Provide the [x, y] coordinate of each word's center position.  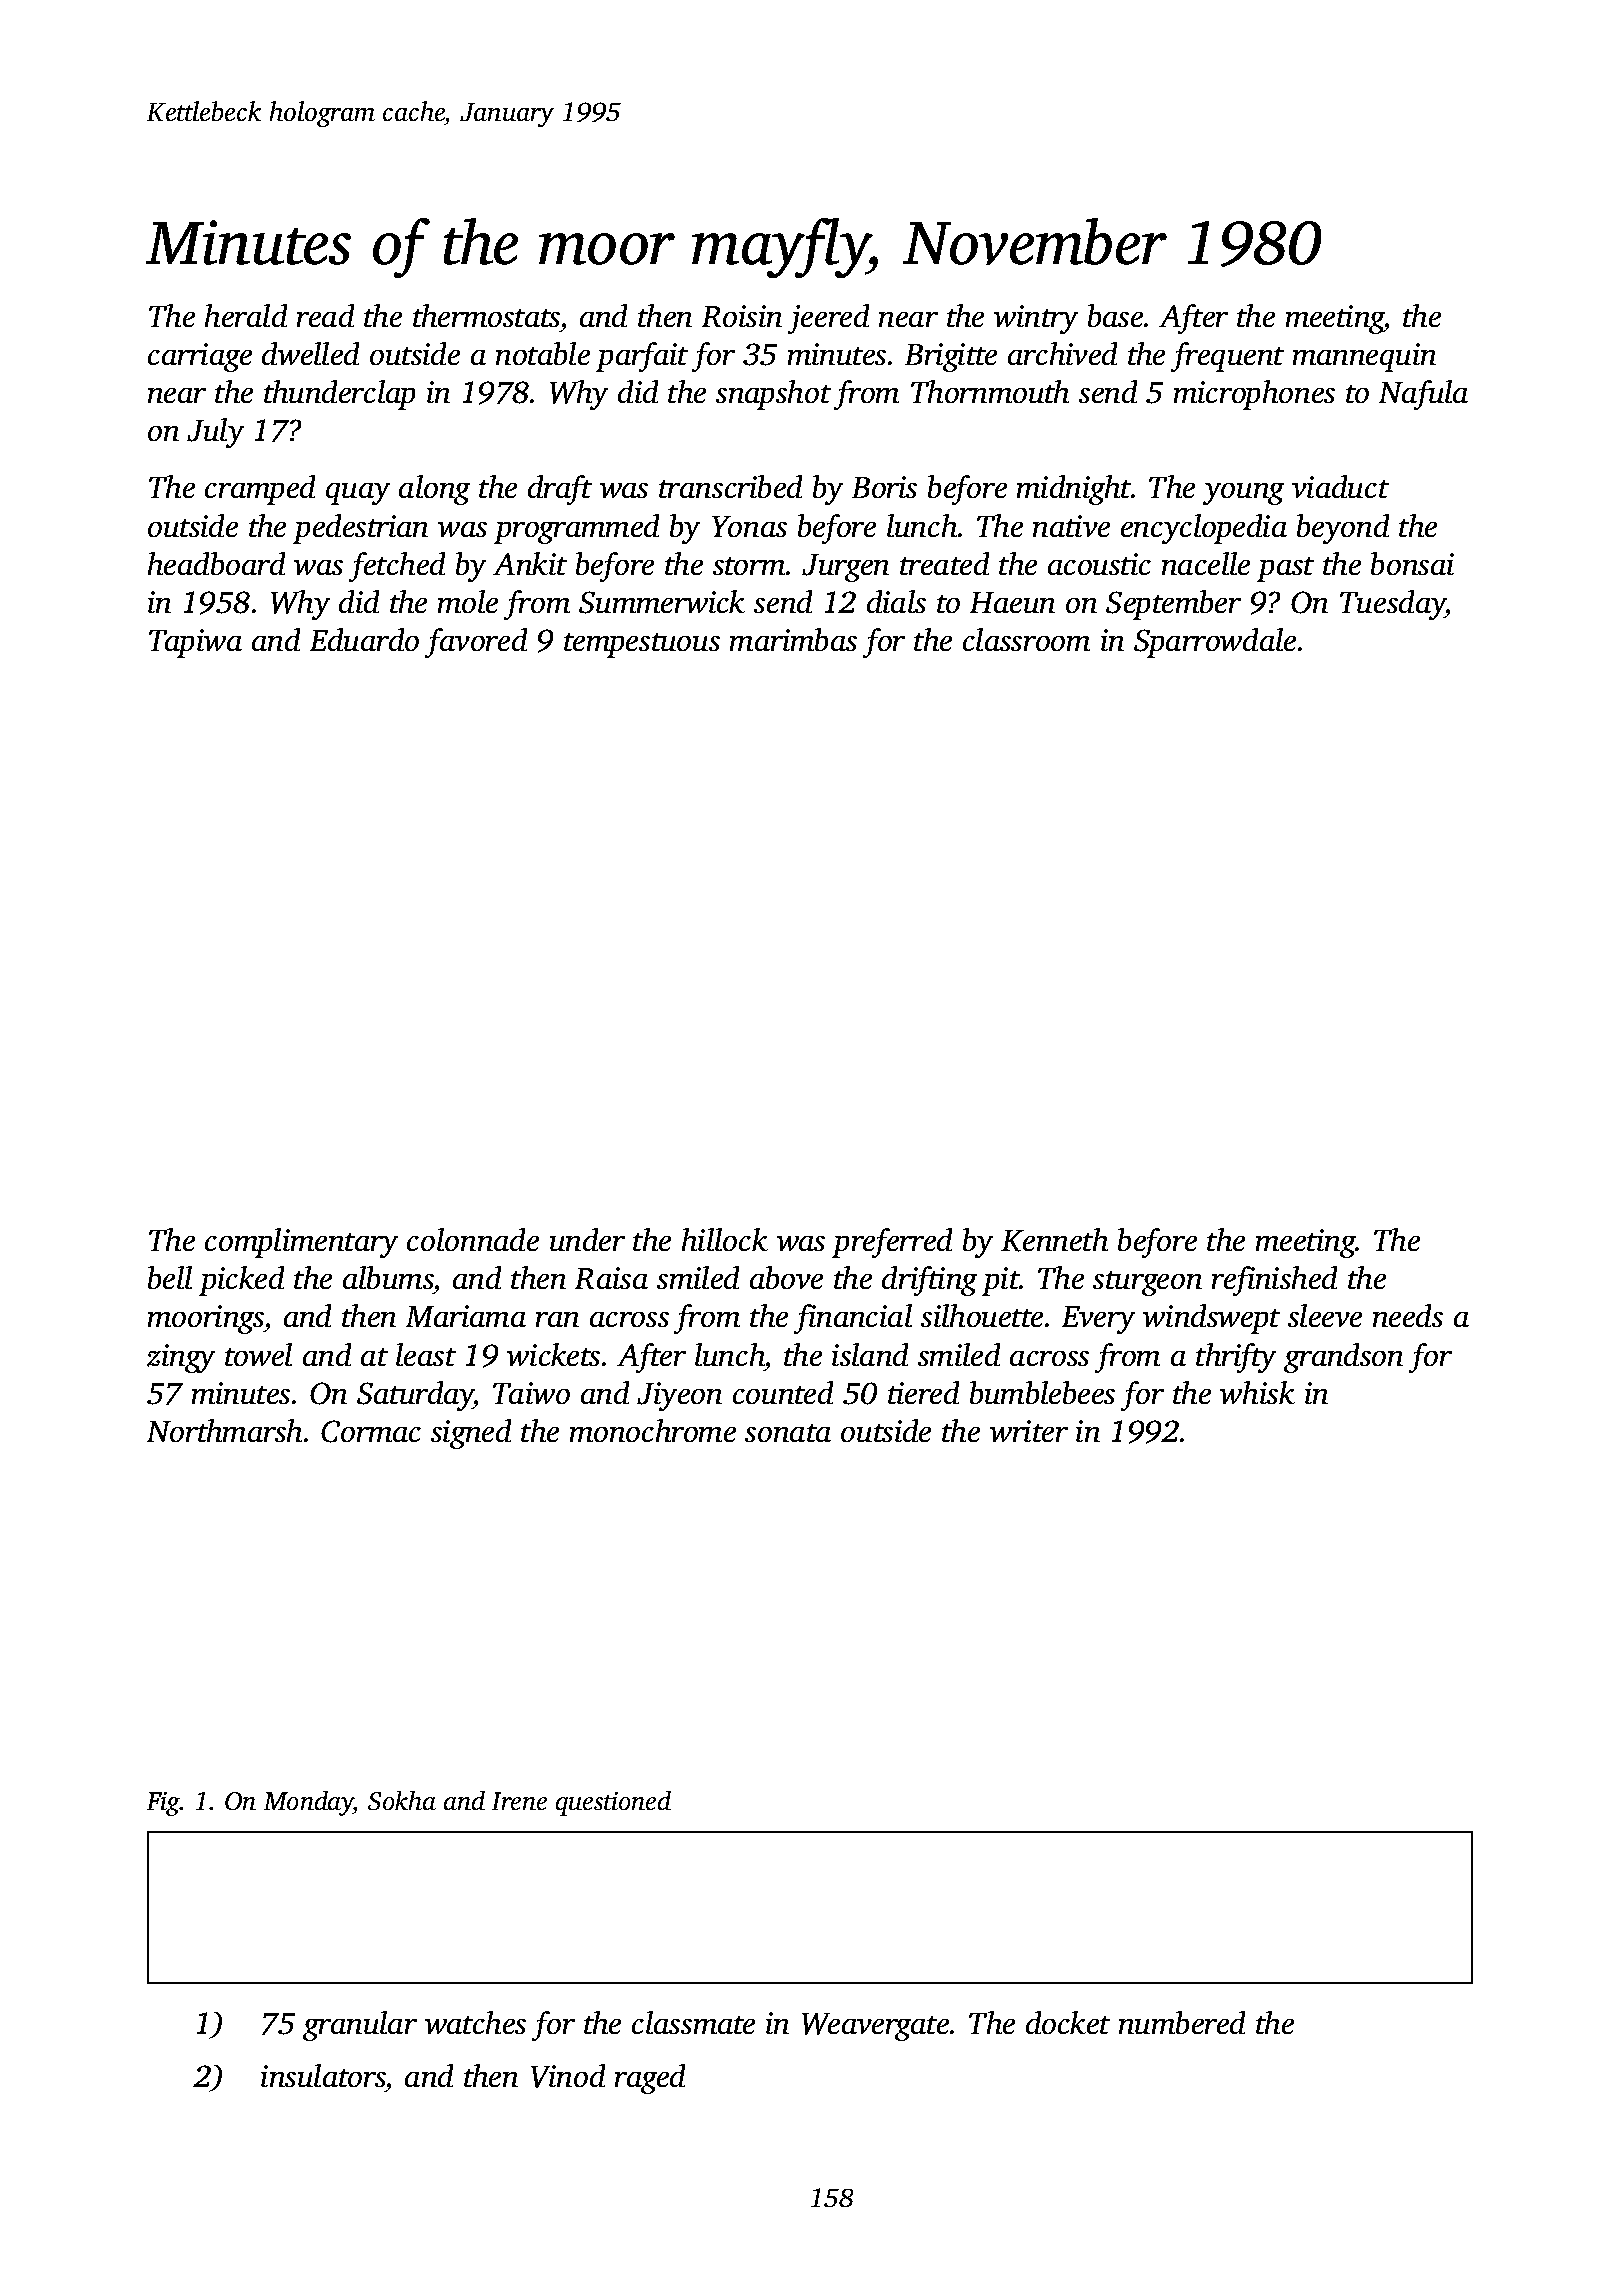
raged [650, 2079]
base [1115, 315]
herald [246, 315]
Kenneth [1054, 1240]
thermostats [486, 315]
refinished [1274, 1281]
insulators [323, 2075]
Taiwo [531, 1393]
